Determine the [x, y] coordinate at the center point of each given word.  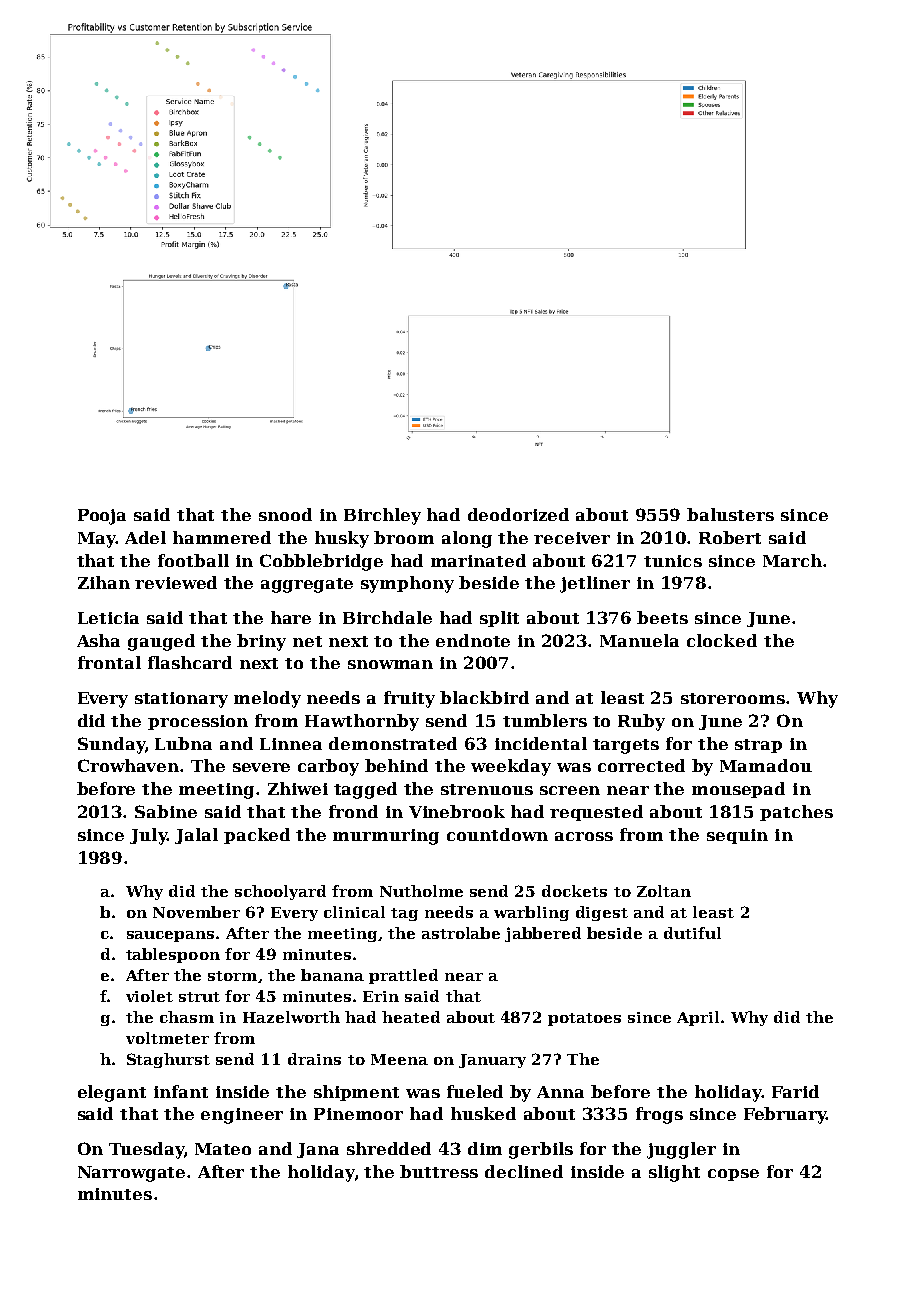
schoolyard [280, 892]
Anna [560, 1092]
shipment [356, 1093]
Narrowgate [131, 1174]
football [193, 560]
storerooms [733, 698]
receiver [572, 538]
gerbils [541, 1150]
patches [796, 813]
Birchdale [387, 617]
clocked [722, 640]
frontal [109, 662]
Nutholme [421, 891]
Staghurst [168, 1060]
